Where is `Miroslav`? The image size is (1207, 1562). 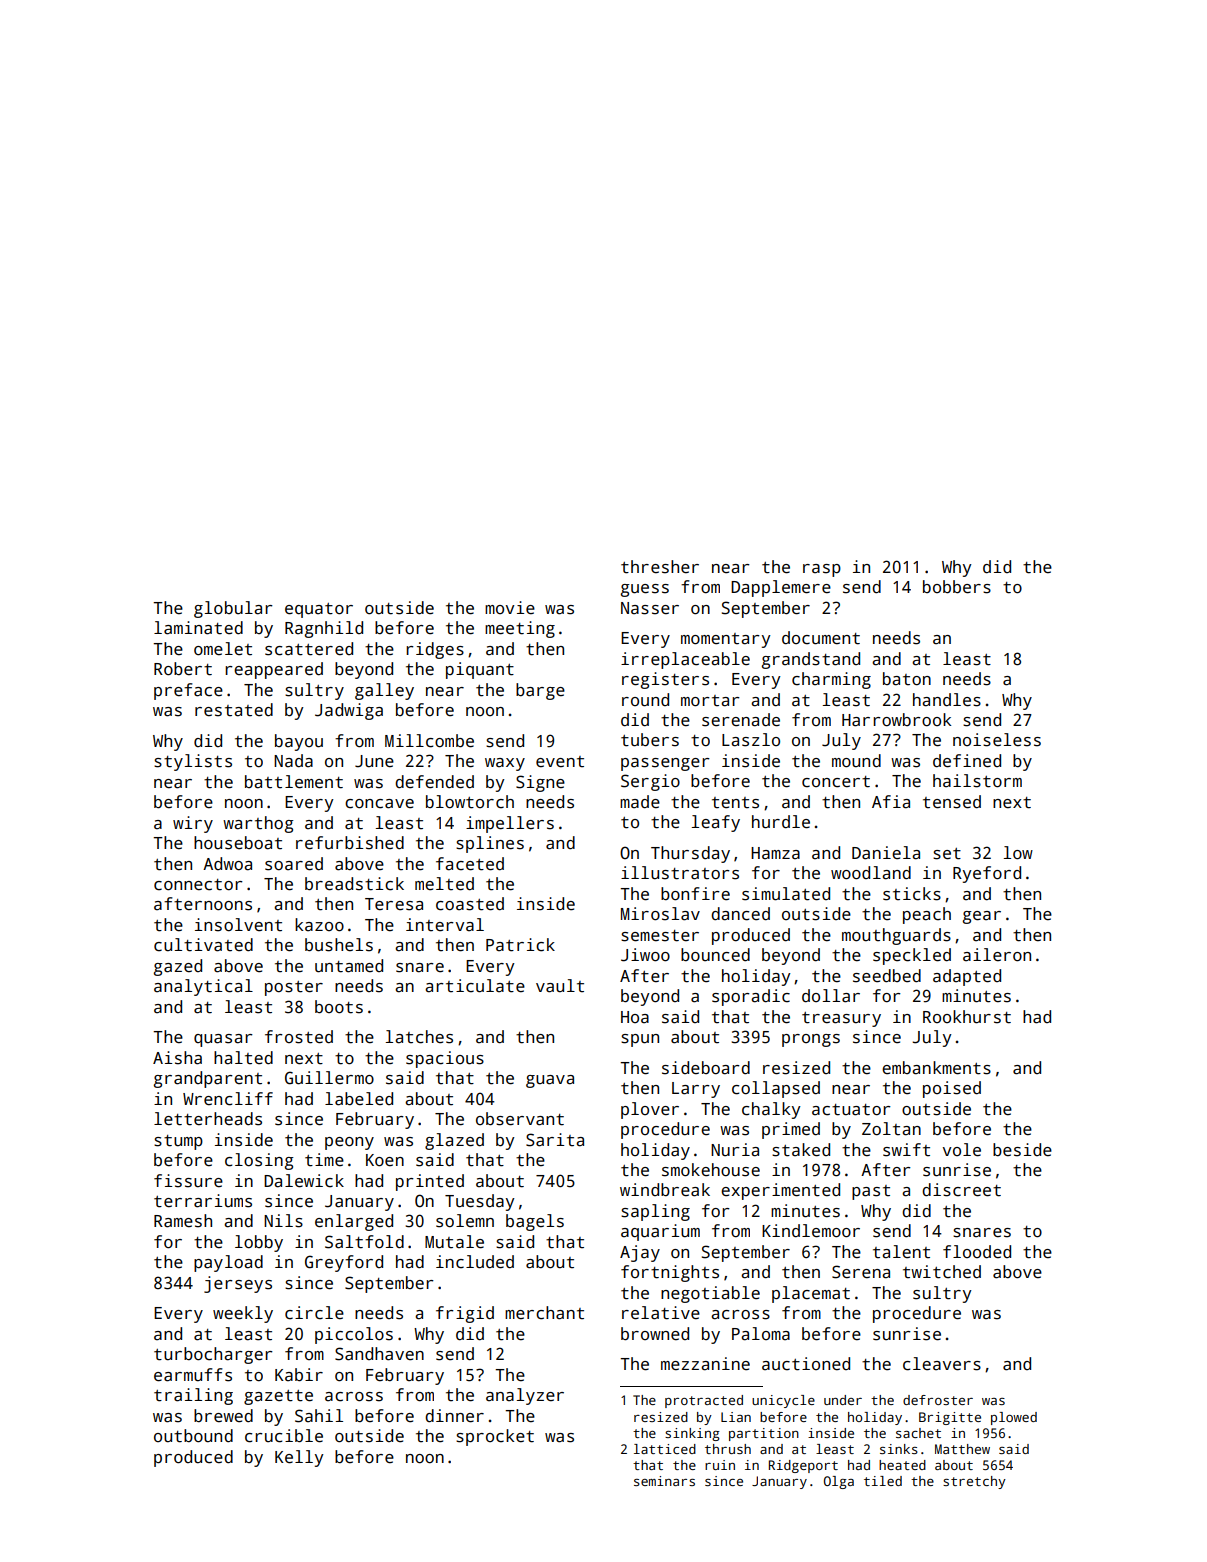 Miroslav is located at coordinates (660, 914).
